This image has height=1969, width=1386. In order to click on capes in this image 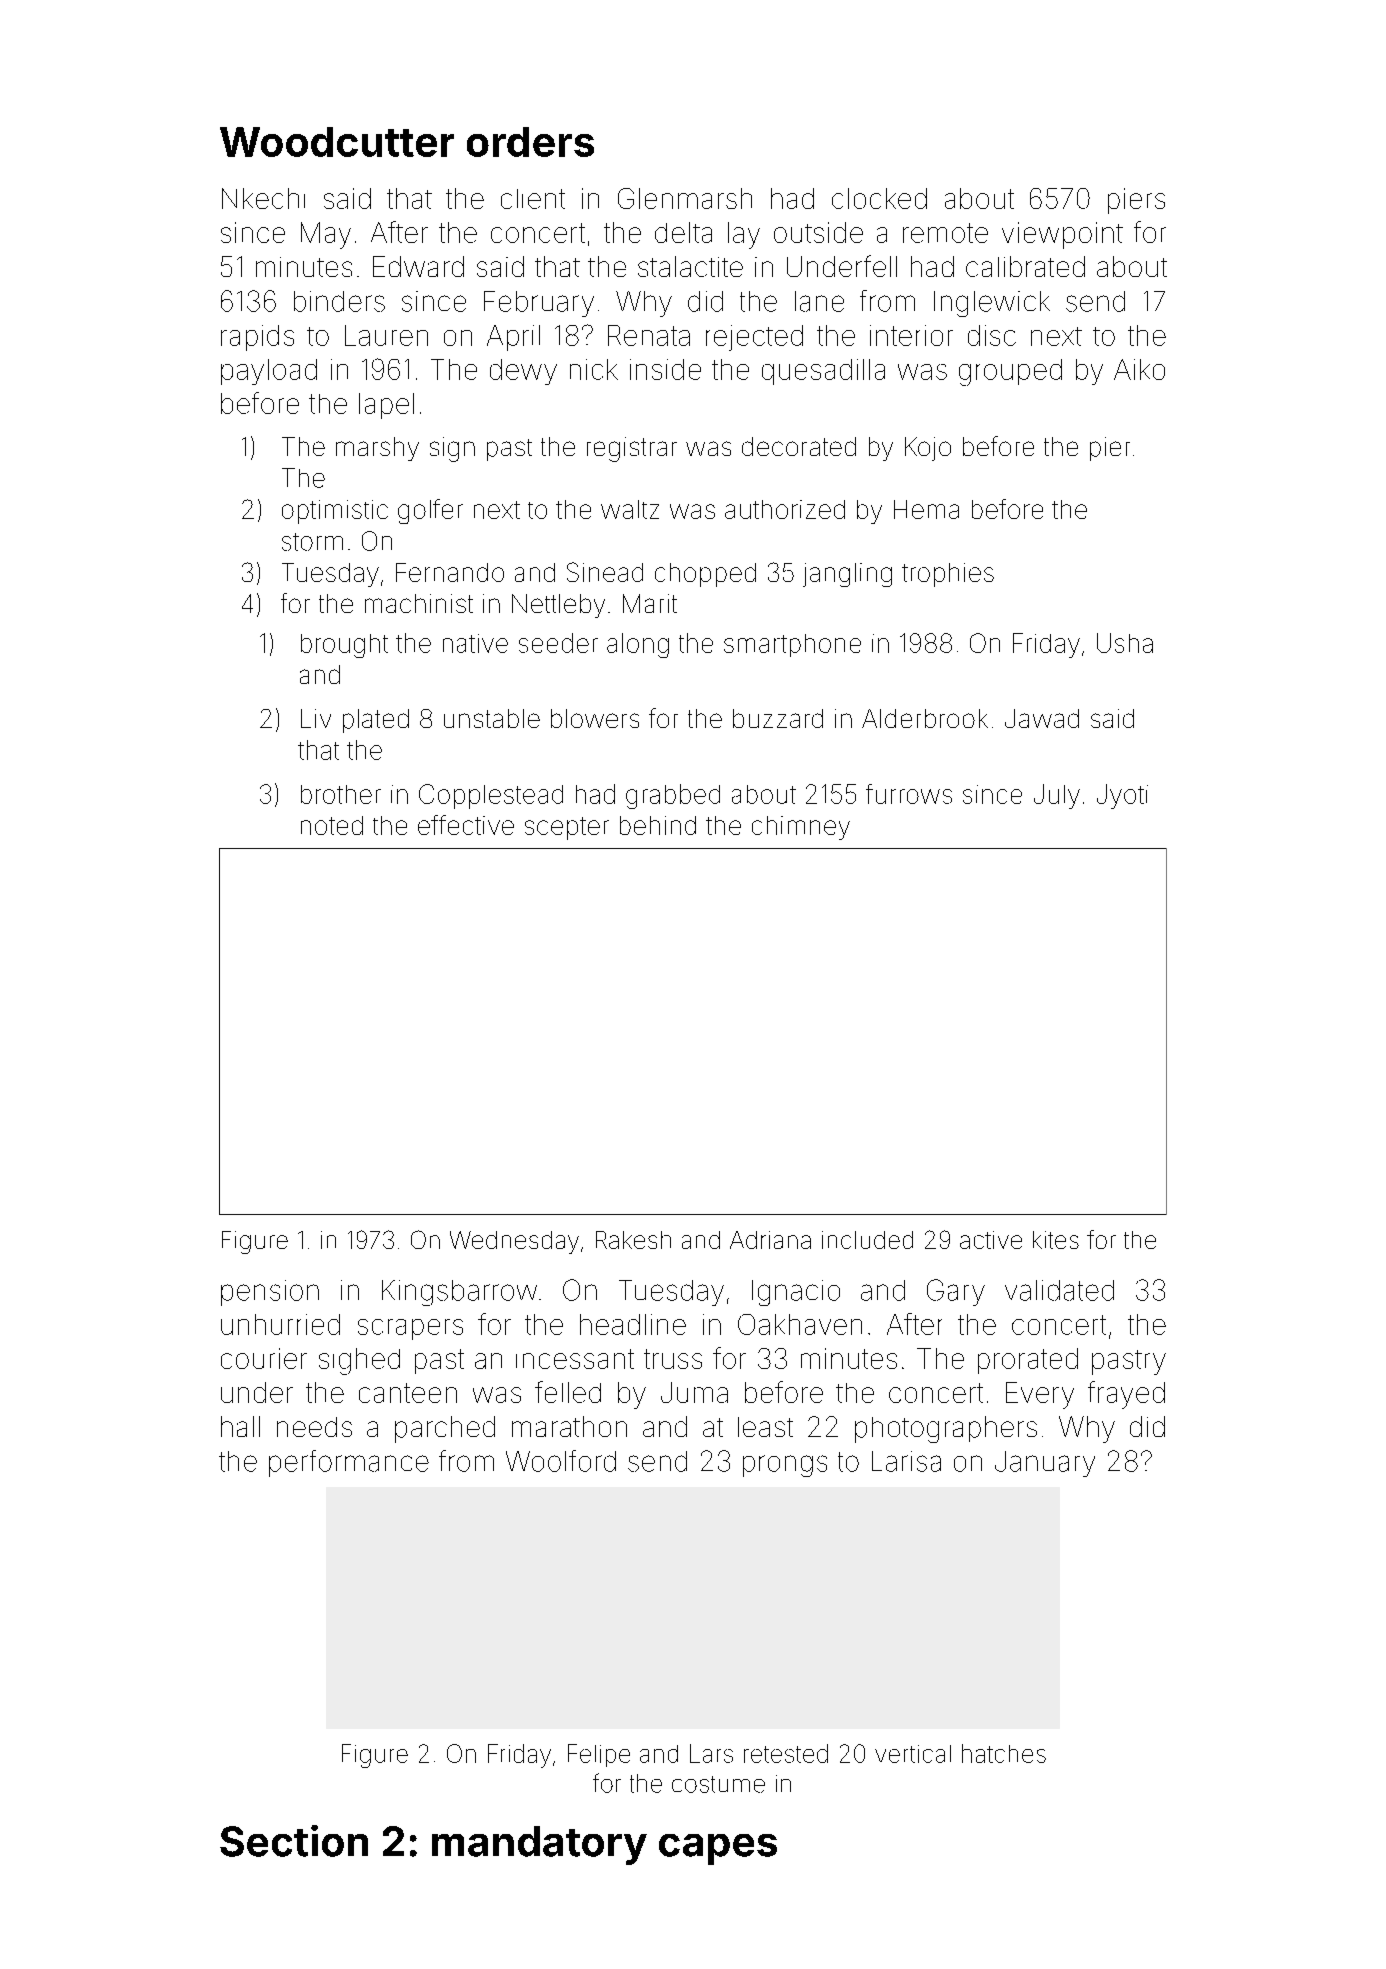, I will do `click(718, 1849)`.
